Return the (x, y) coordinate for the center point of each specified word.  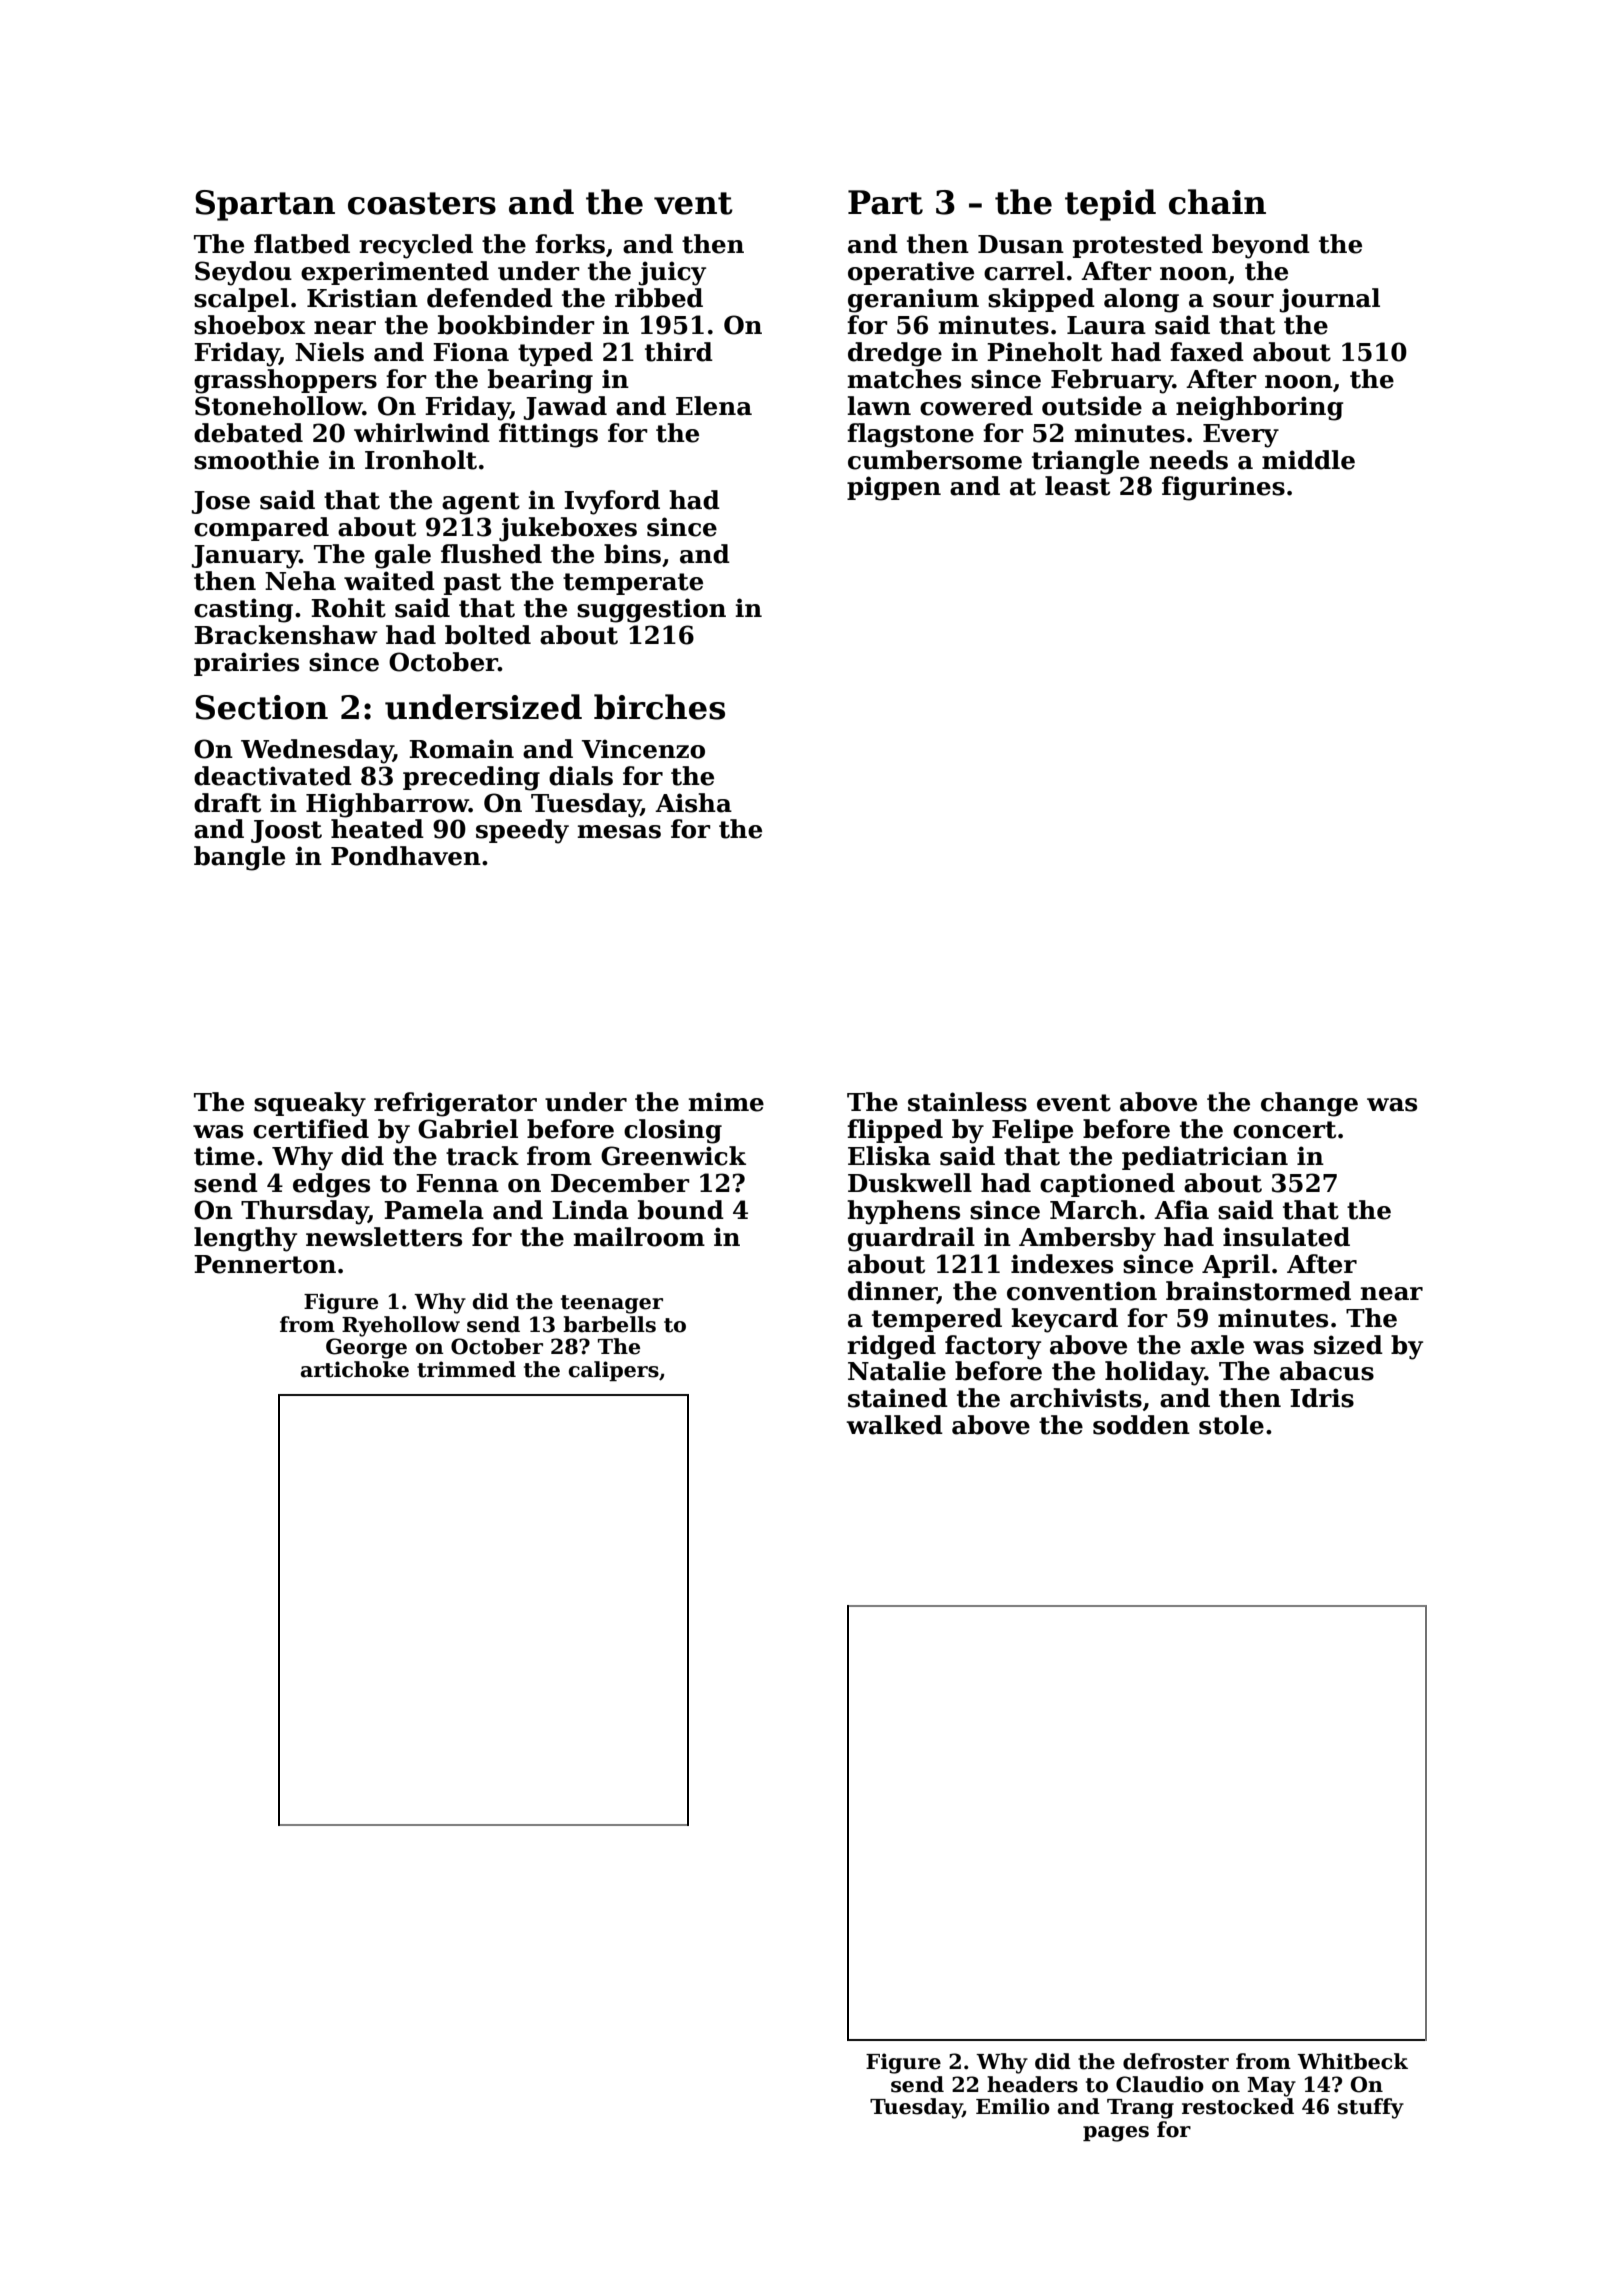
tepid (1110, 205)
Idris (1322, 1398)
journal (1330, 300)
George (366, 1348)
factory (993, 1347)
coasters (422, 203)
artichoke (355, 1369)
